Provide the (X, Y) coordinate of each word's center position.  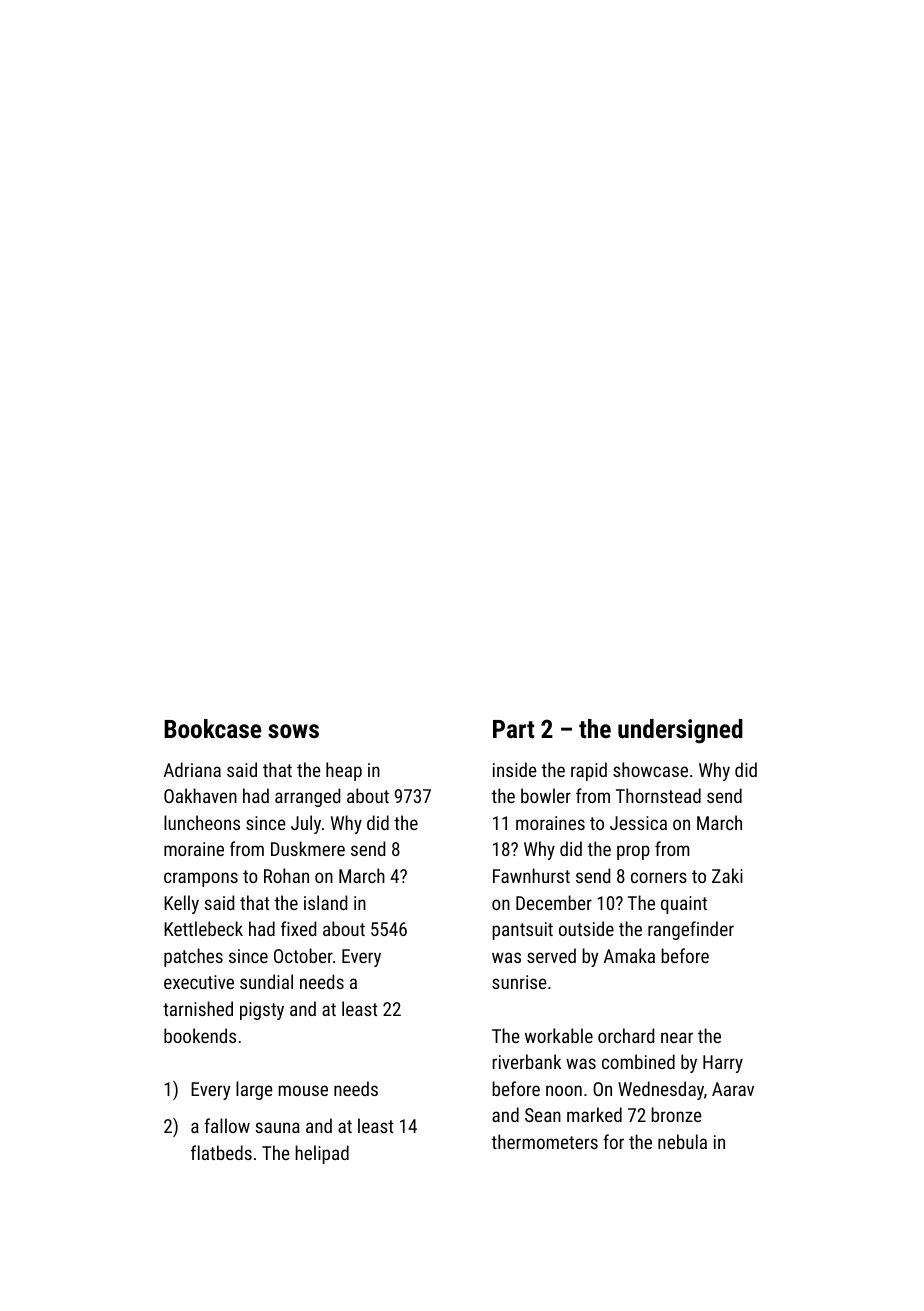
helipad (322, 1154)
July (306, 824)
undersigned (680, 731)
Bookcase (212, 728)
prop (633, 852)
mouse (303, 1090)
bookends (200, 1035)
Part (513, 729)
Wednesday (661, 1090)
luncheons (202, 822)
